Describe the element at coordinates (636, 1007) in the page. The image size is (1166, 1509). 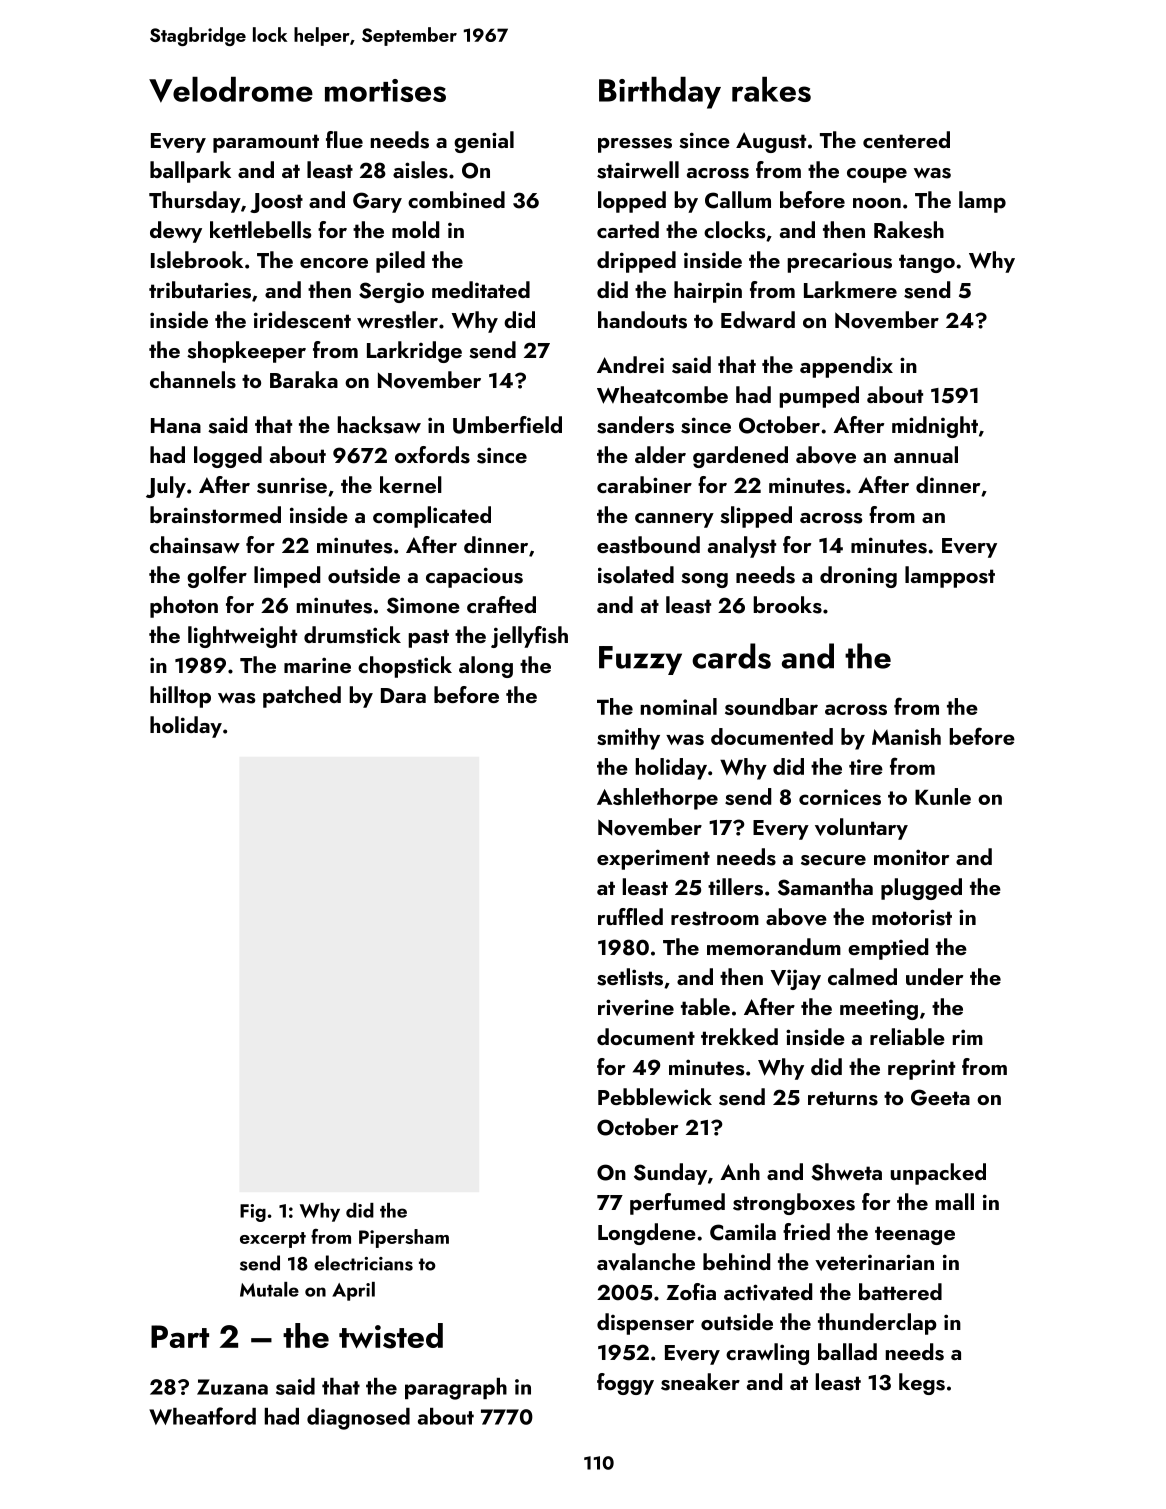
I see `riverine` at that location.
